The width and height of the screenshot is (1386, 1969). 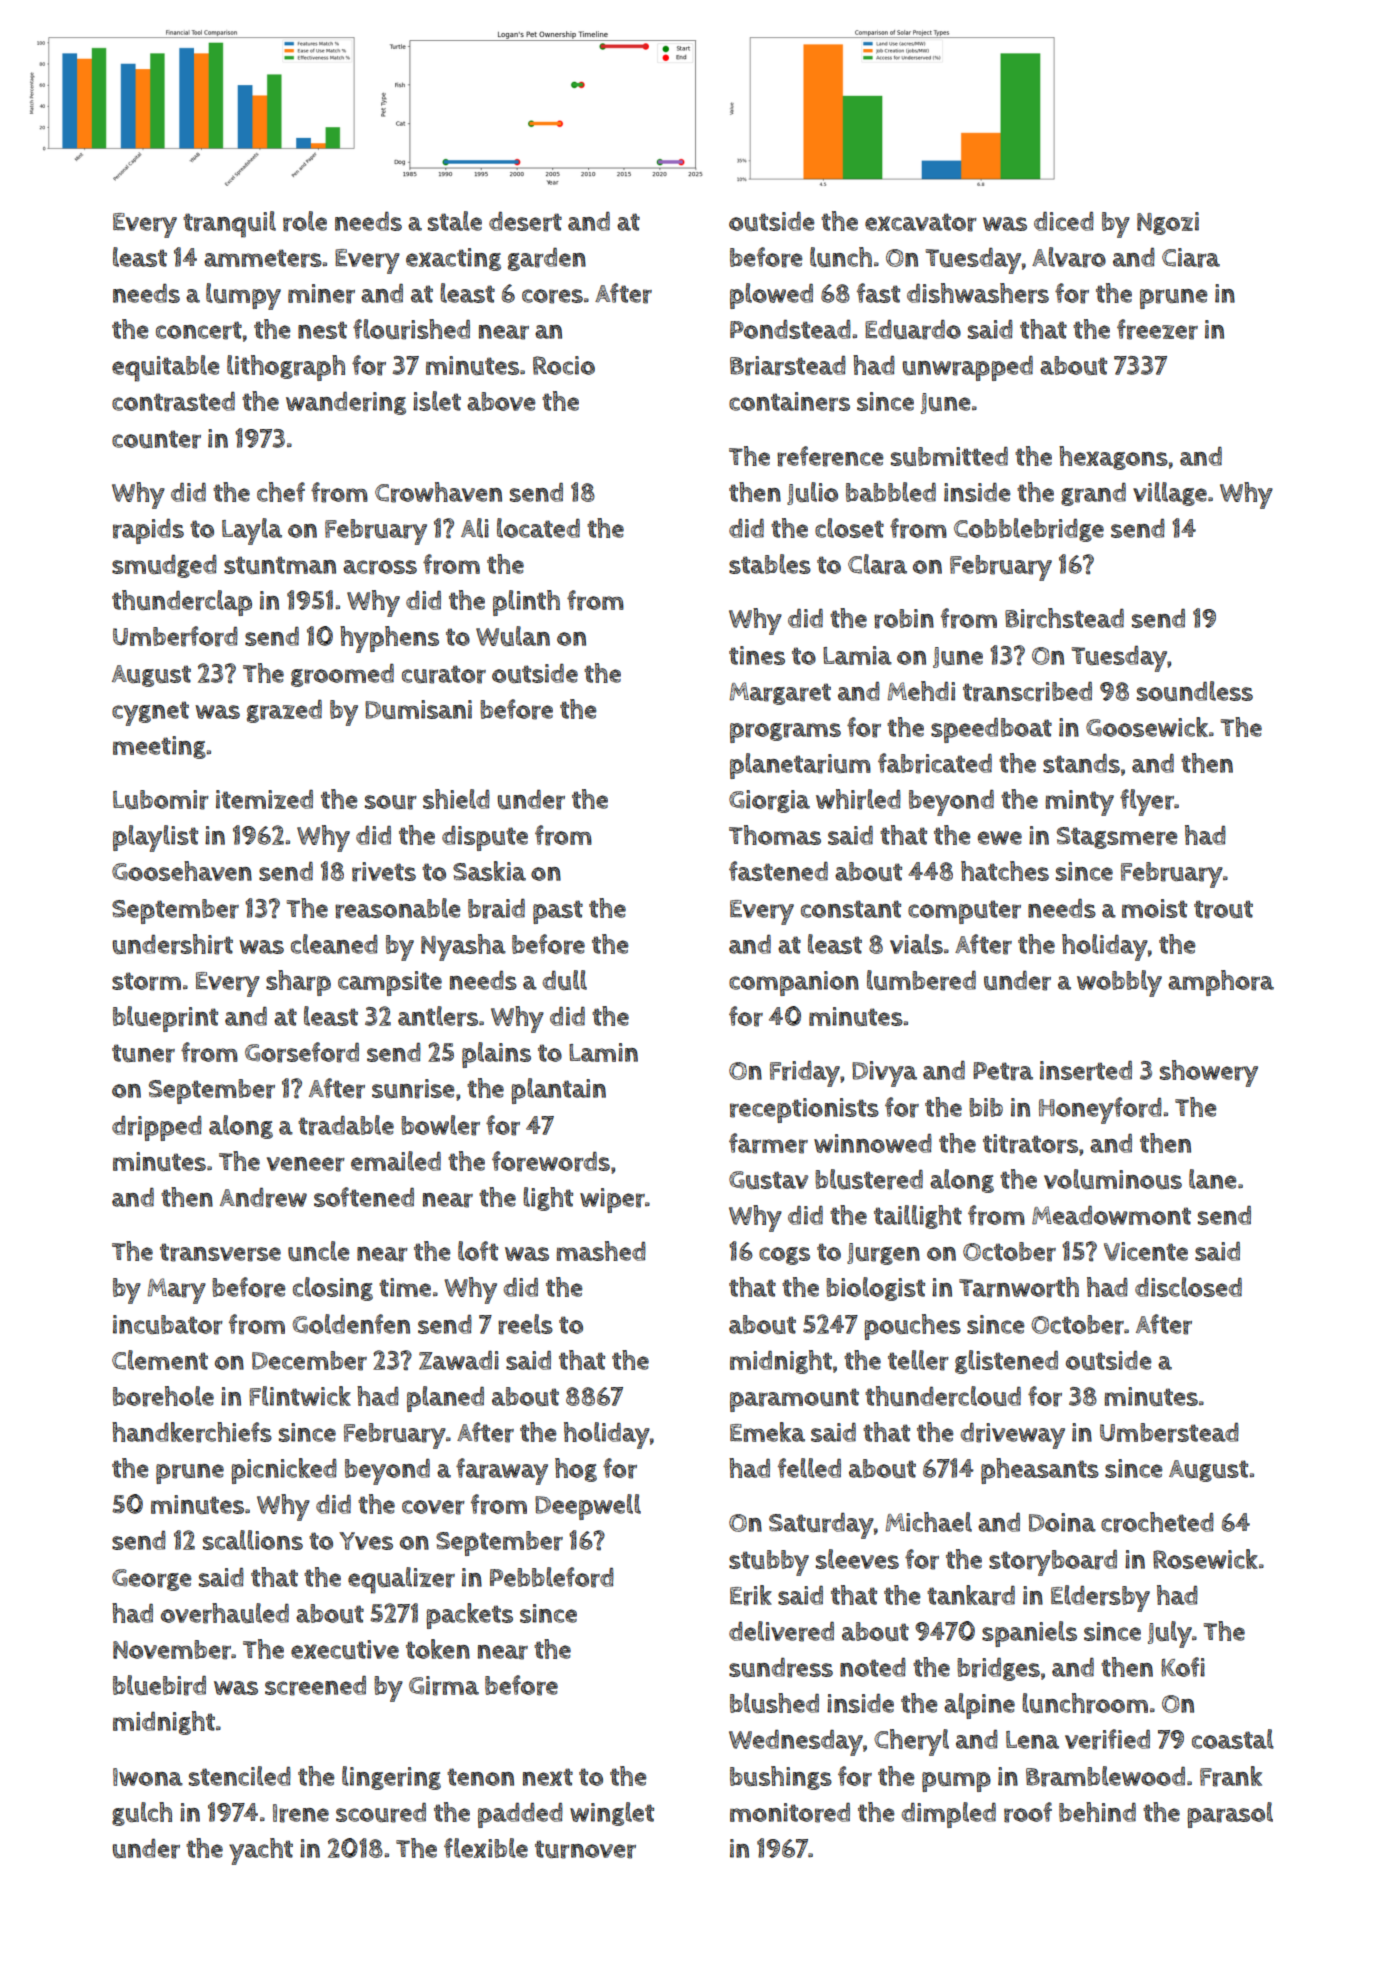 What do you see at coordinates (486, 1848) in the screenshot?
I see `flexible` at bounding box center [486, 1848].
